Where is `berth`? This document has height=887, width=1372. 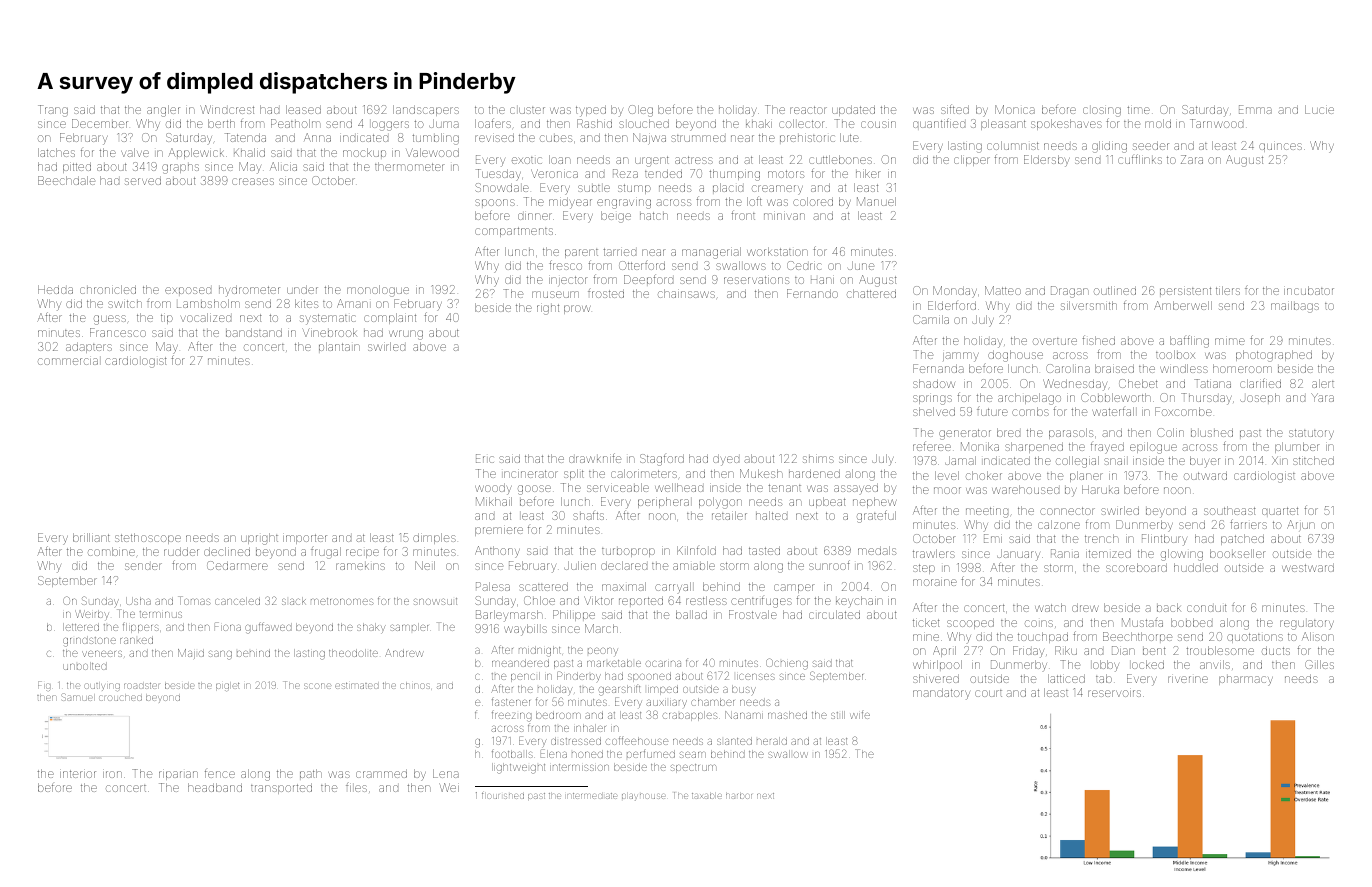
berth is located at coordinates (221, 123).
